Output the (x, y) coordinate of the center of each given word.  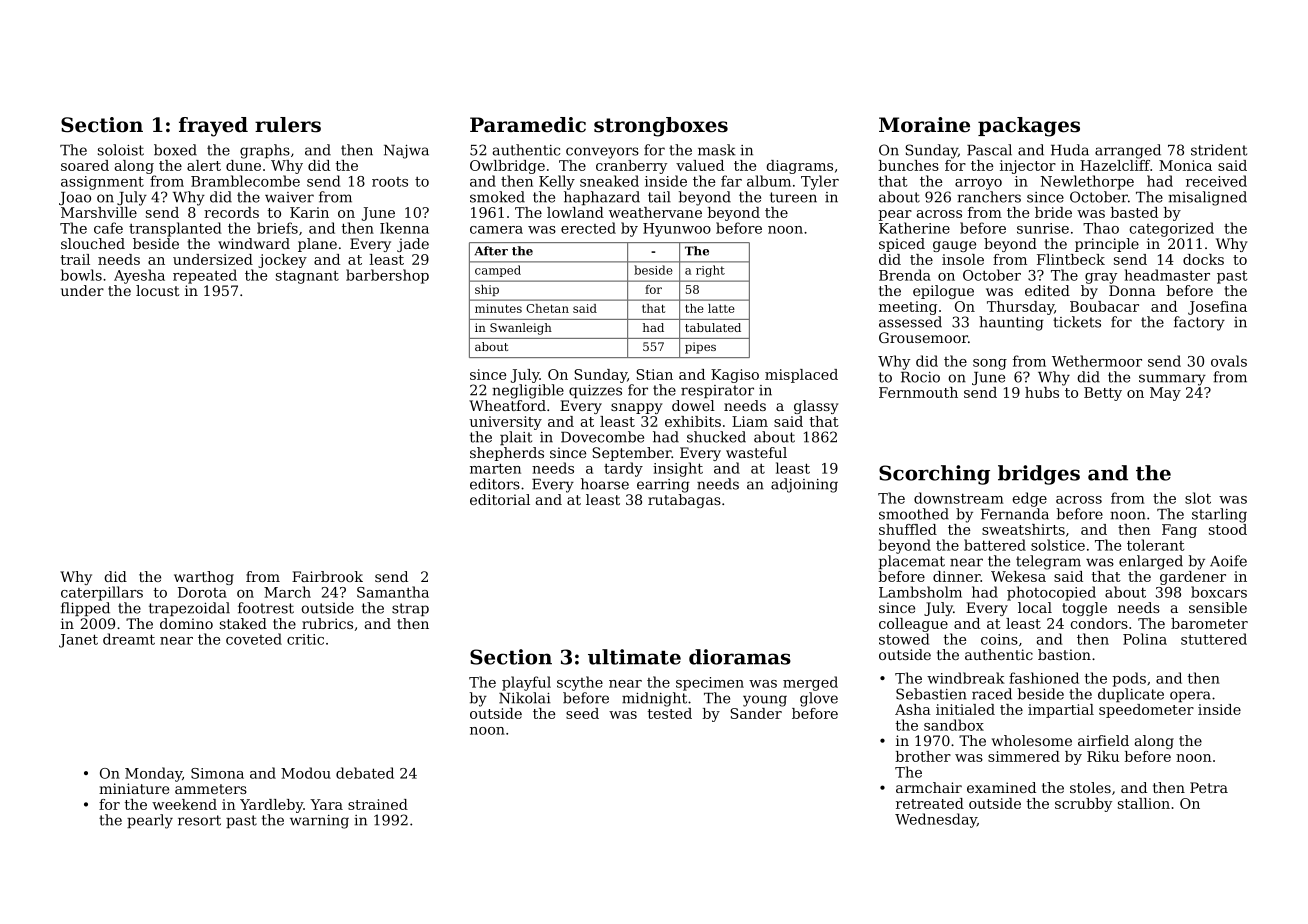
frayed (213, 127)
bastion (1064, 654)
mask (717, 150)
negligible (528, 391)
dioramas (740, 657)
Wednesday (936, 820)
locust (158, 290)
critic (305, 639)
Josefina (1217, 308)
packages (1029, 127)
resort (199, 820)
